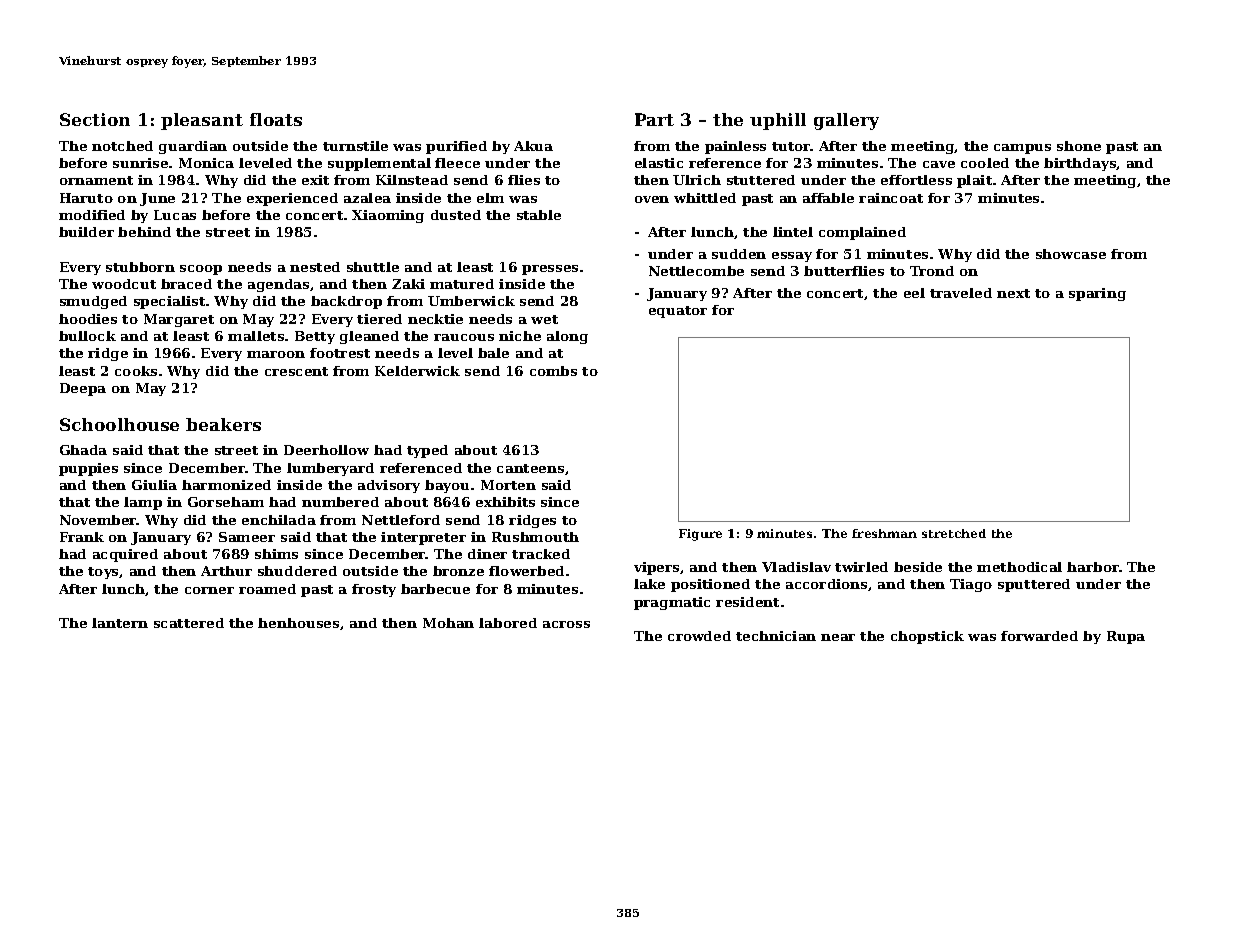  Describe the element at coordinates (696, 271) in the document. I see `Nettlecombe` at that location.
